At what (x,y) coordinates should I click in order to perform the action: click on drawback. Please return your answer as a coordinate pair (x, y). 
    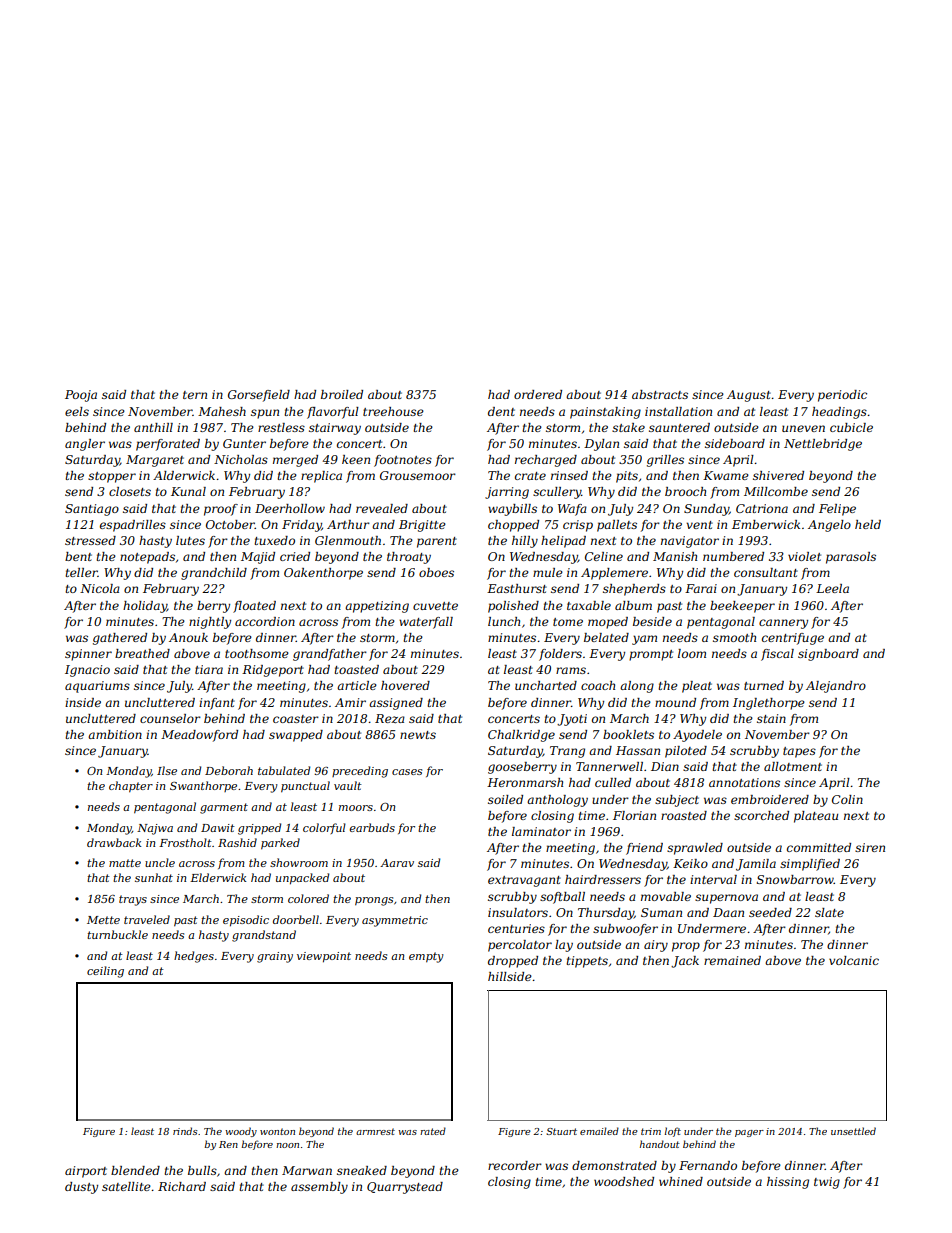
    Looking at the image, I should click on (114, 842).
